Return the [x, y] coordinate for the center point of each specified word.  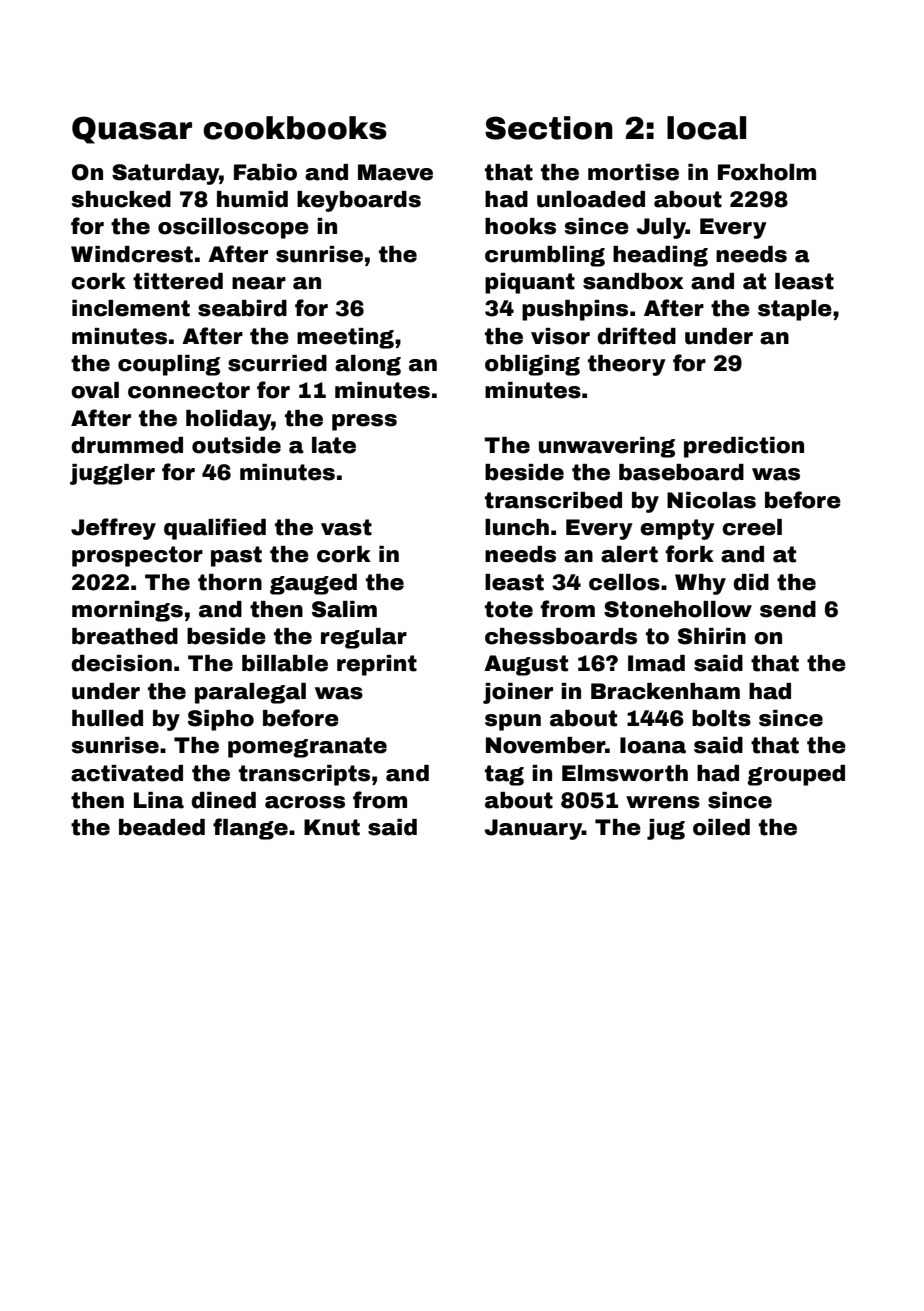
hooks [520, 226]
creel [752, 527]
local [706, 128]
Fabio [265, 172]
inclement [131, 308]
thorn [230, 582]
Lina [159, 800]
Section [549, 128]
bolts [721, 718]
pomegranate [307, 747]
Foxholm [767, 172]
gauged [313, 584]
